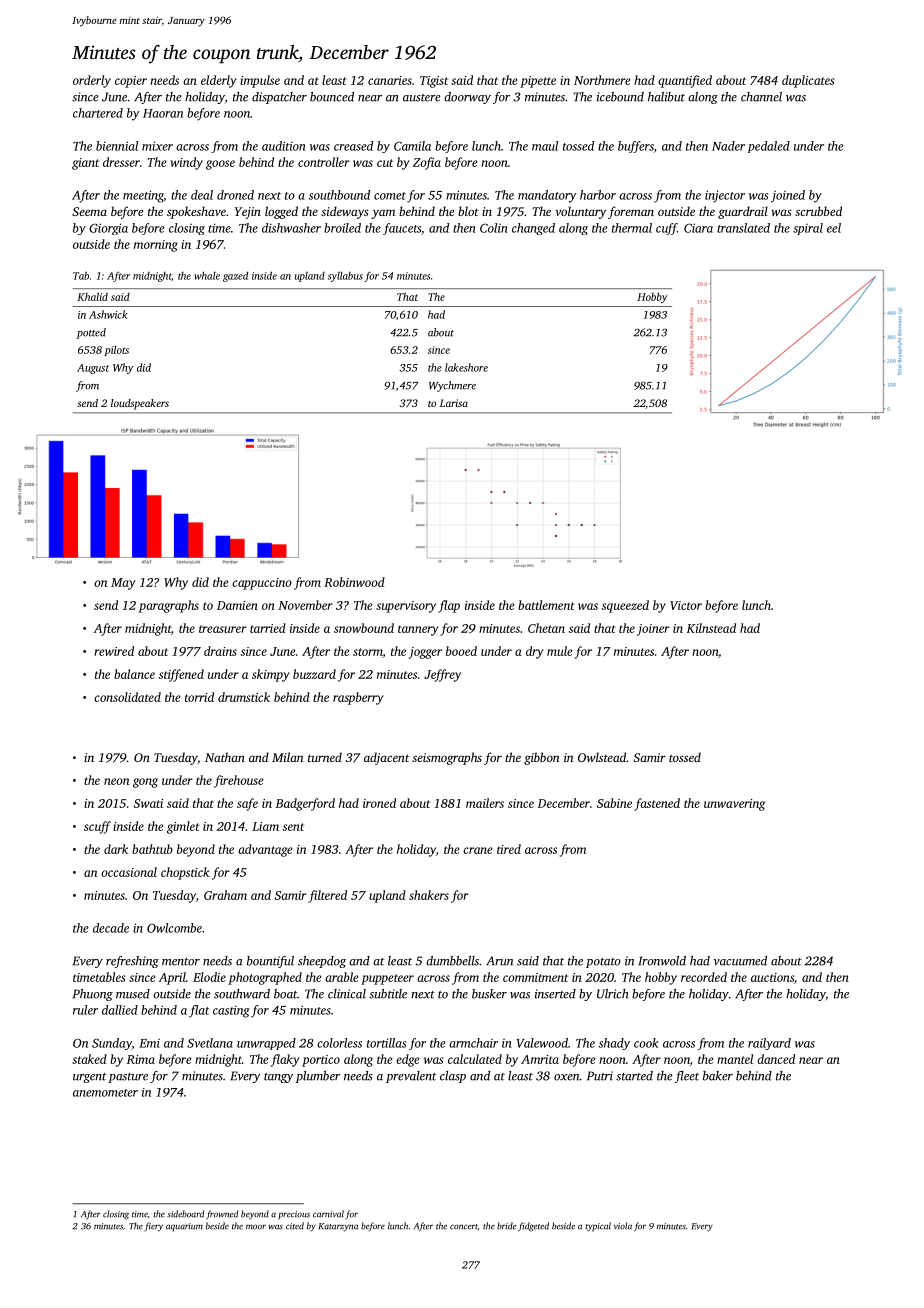 The image size is (924, 1308). Describe the element at coordinates (533, 1227) in the screenshot. I see `fidgeted` at that location.
